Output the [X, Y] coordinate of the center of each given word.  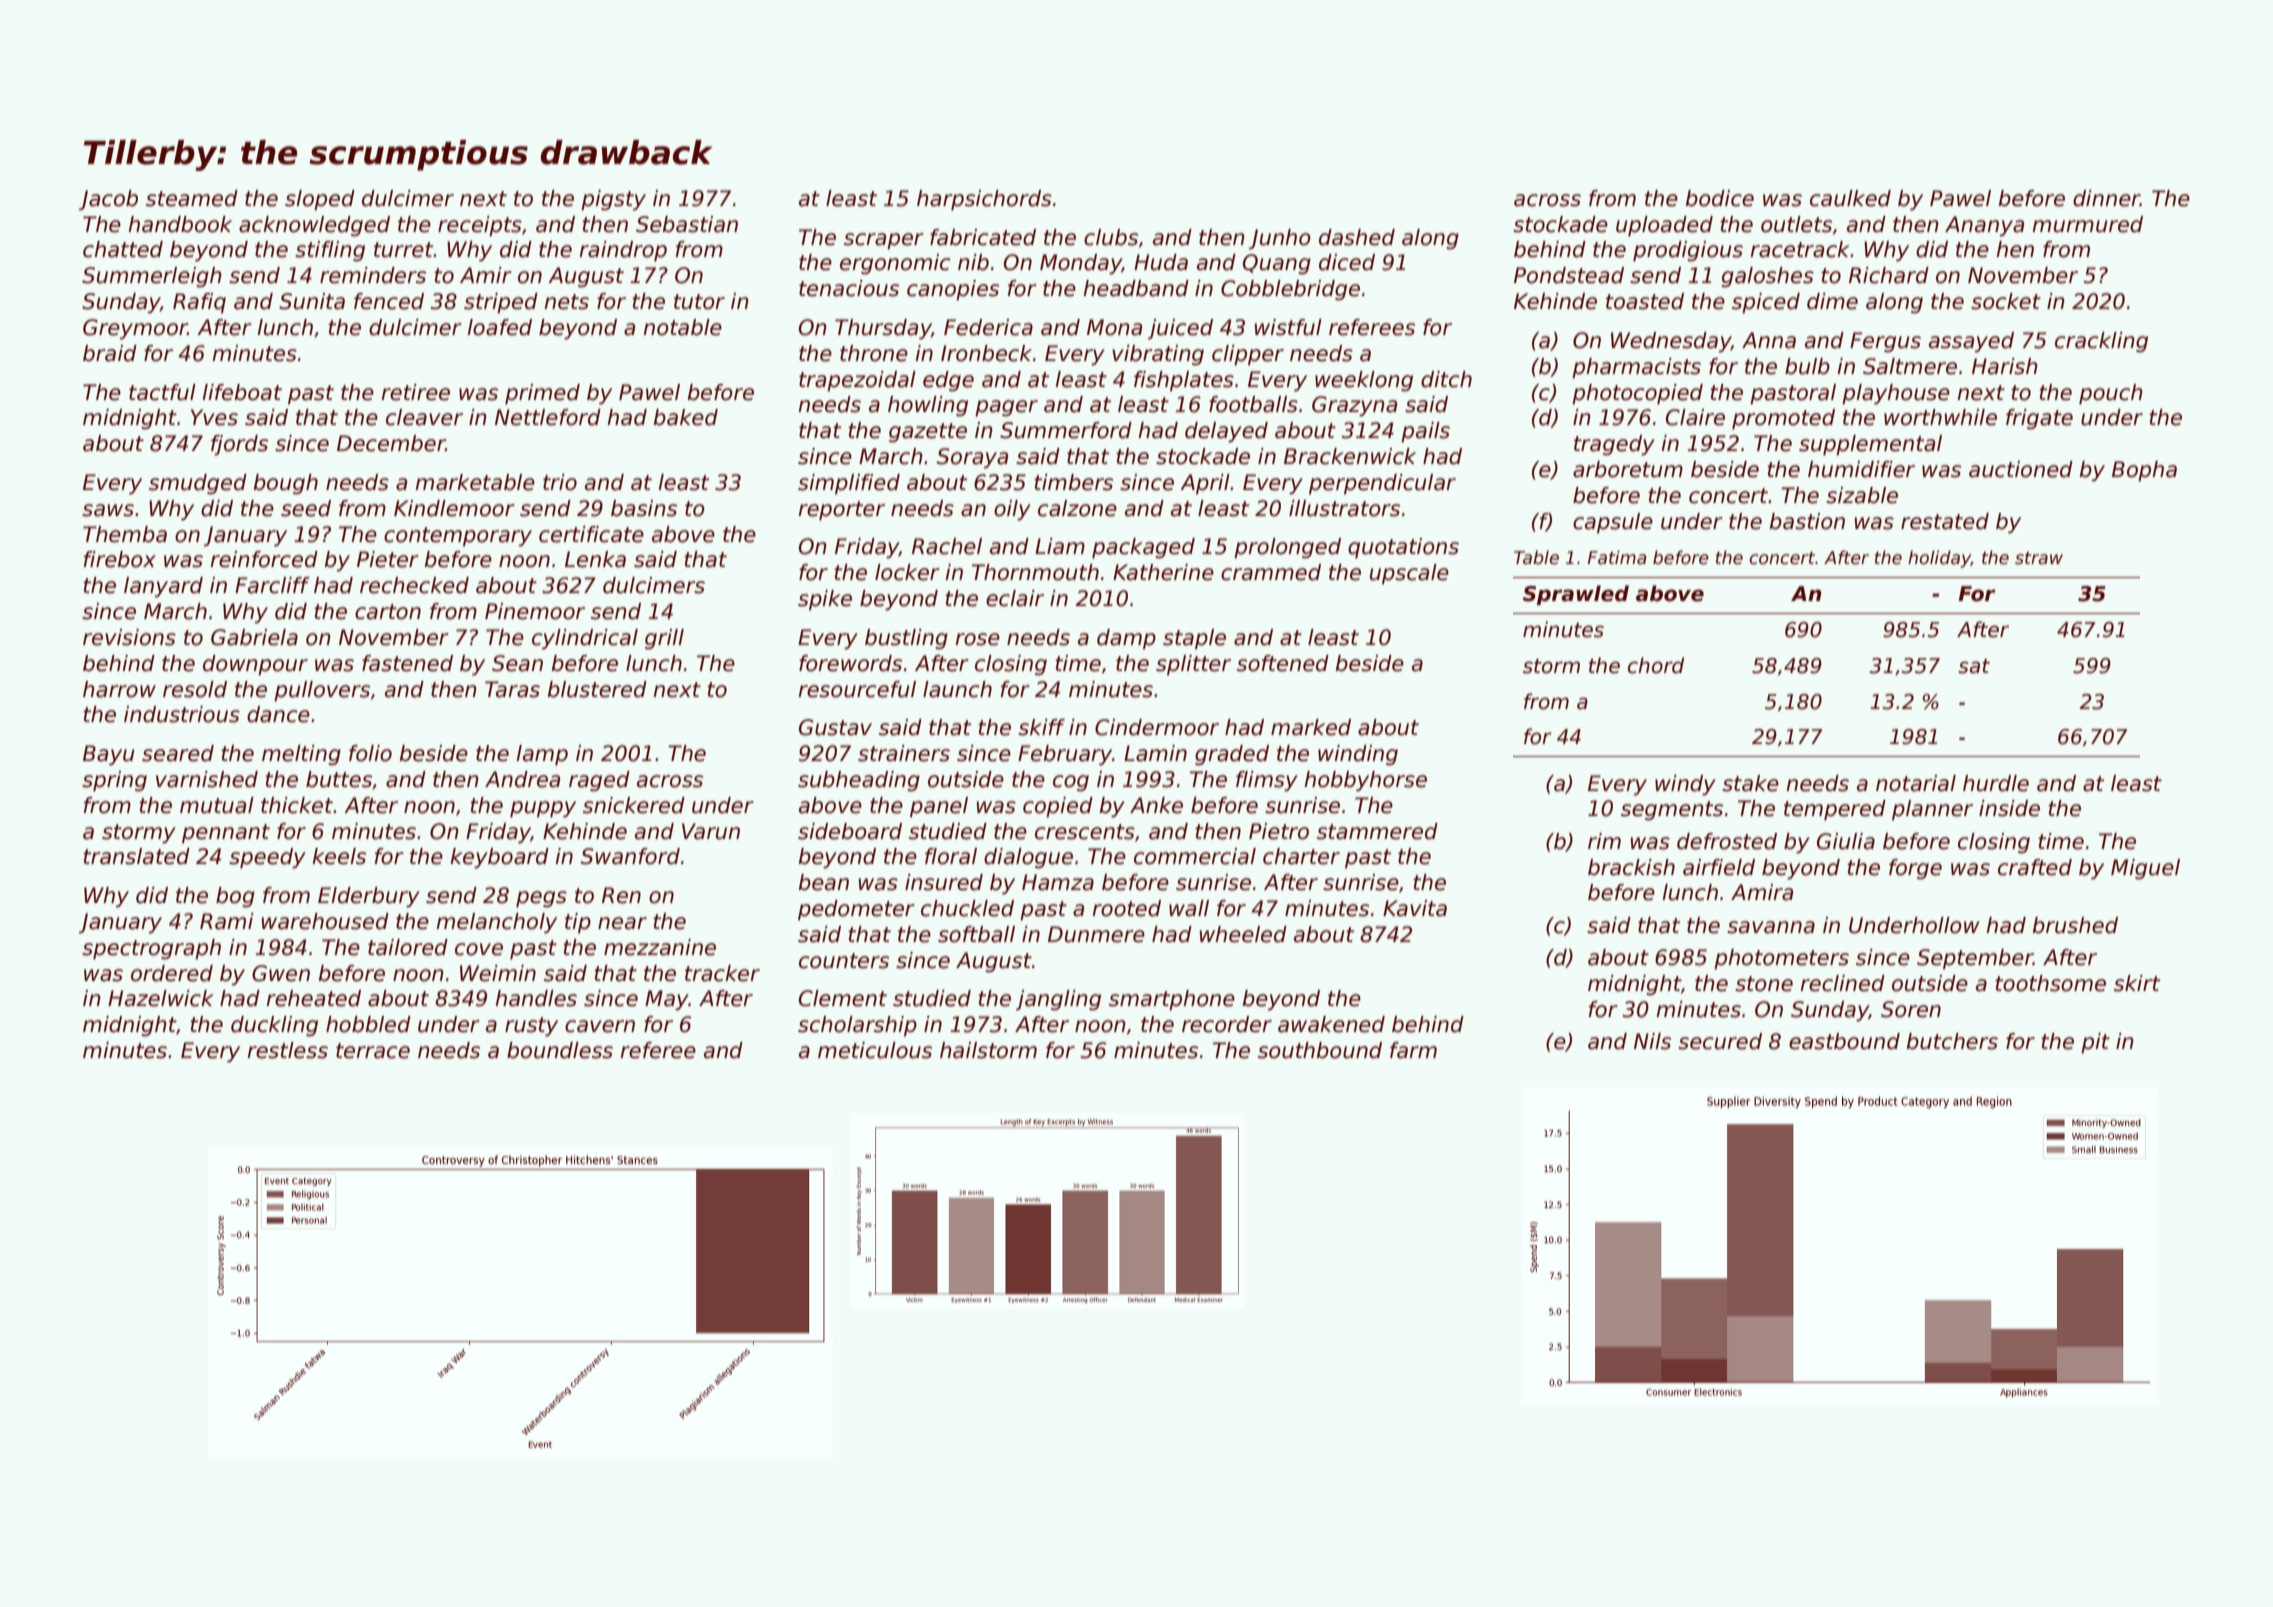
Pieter [388, 559]
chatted [123, 249]
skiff [1041, 727]
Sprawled [1576, 595]
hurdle [1996, 783]
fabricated [983, 237]
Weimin [498, 973]
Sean [517, 663]
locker [907, 572]
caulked [1850, 198]
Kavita [1415, 908]
